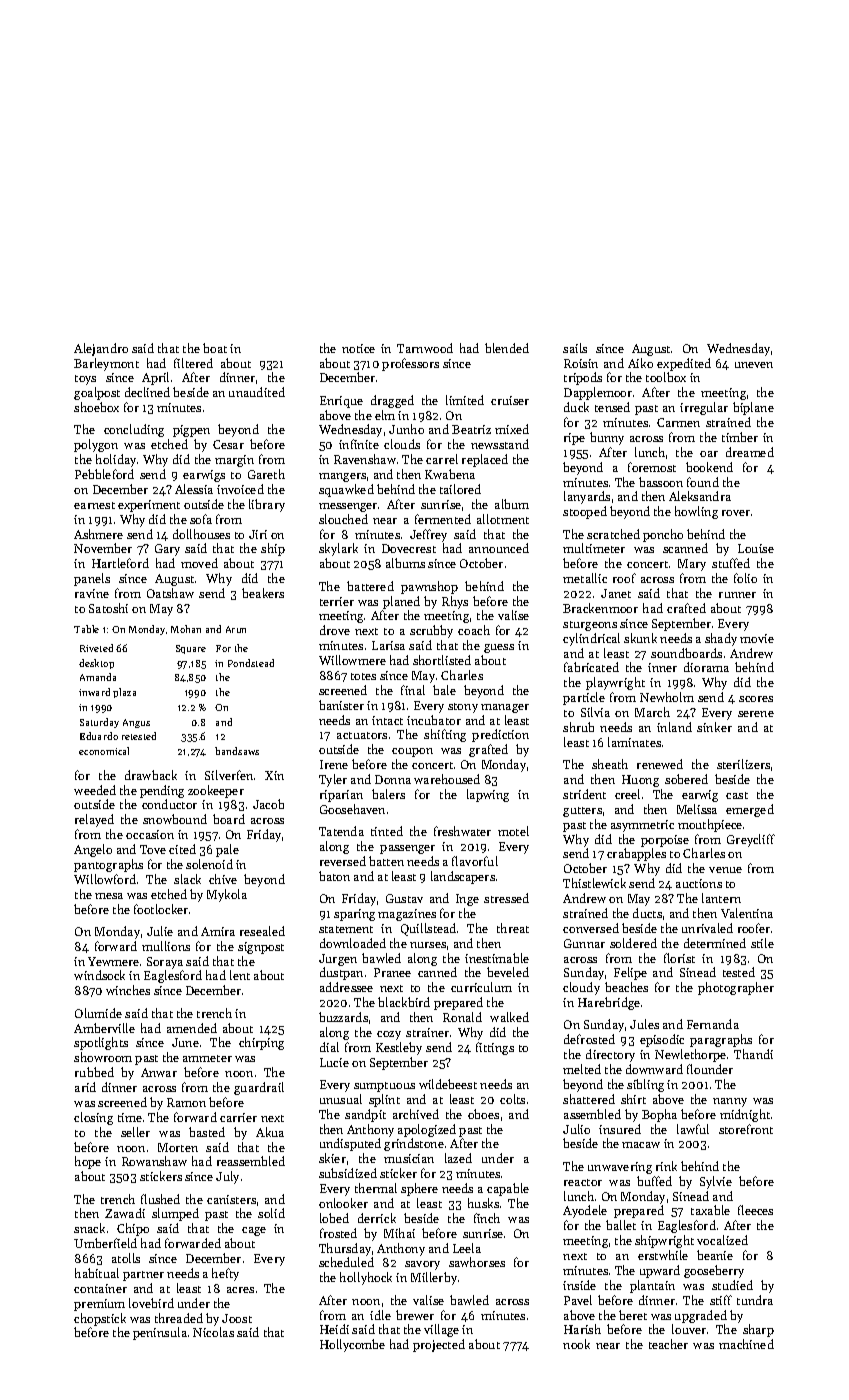 The image size is (849, 1400). Describe the element at coordinates (101, 349) in the document. I see `Alejandro` at that location.
